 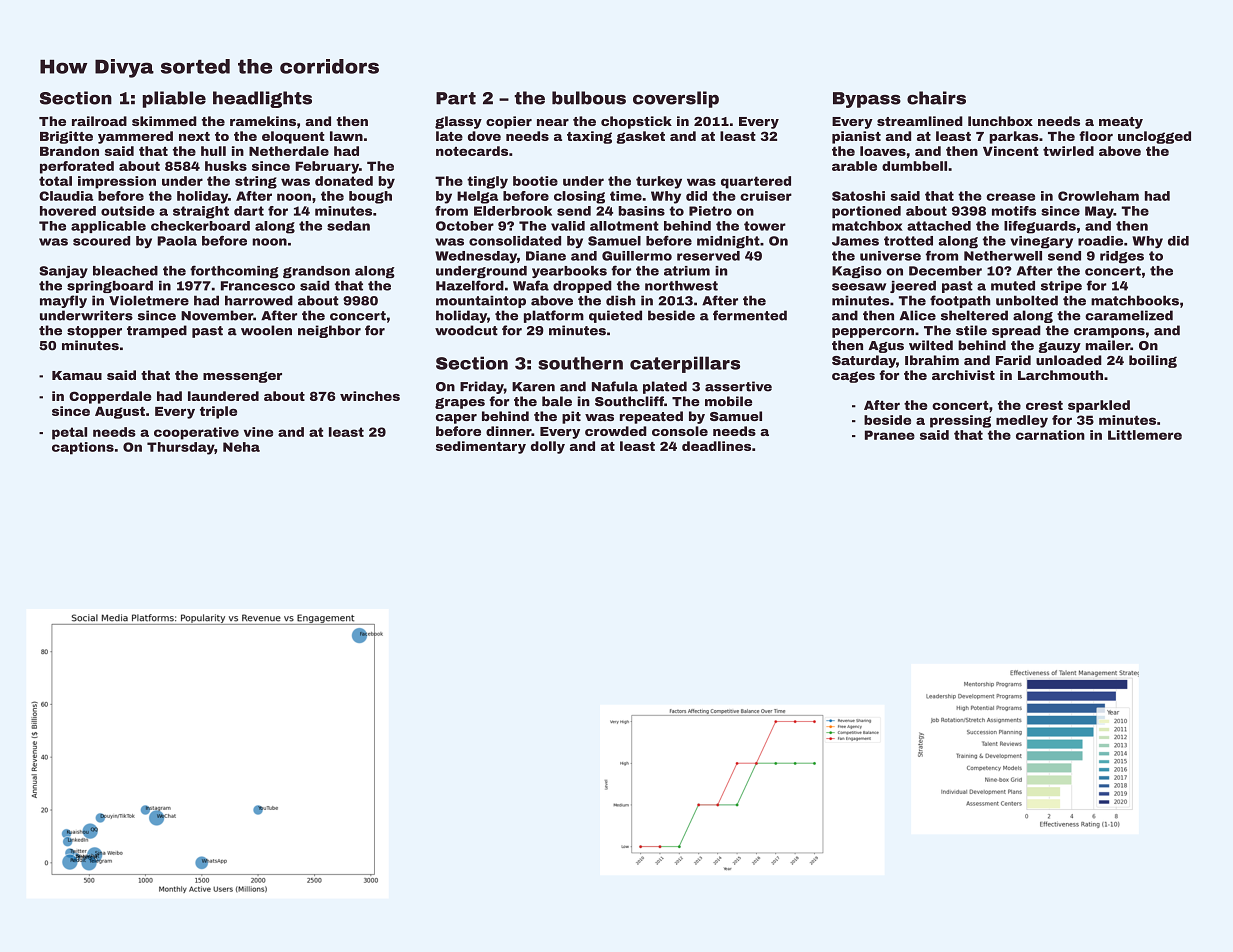 I want to click on bulbous, so click(x=589, y=98).
